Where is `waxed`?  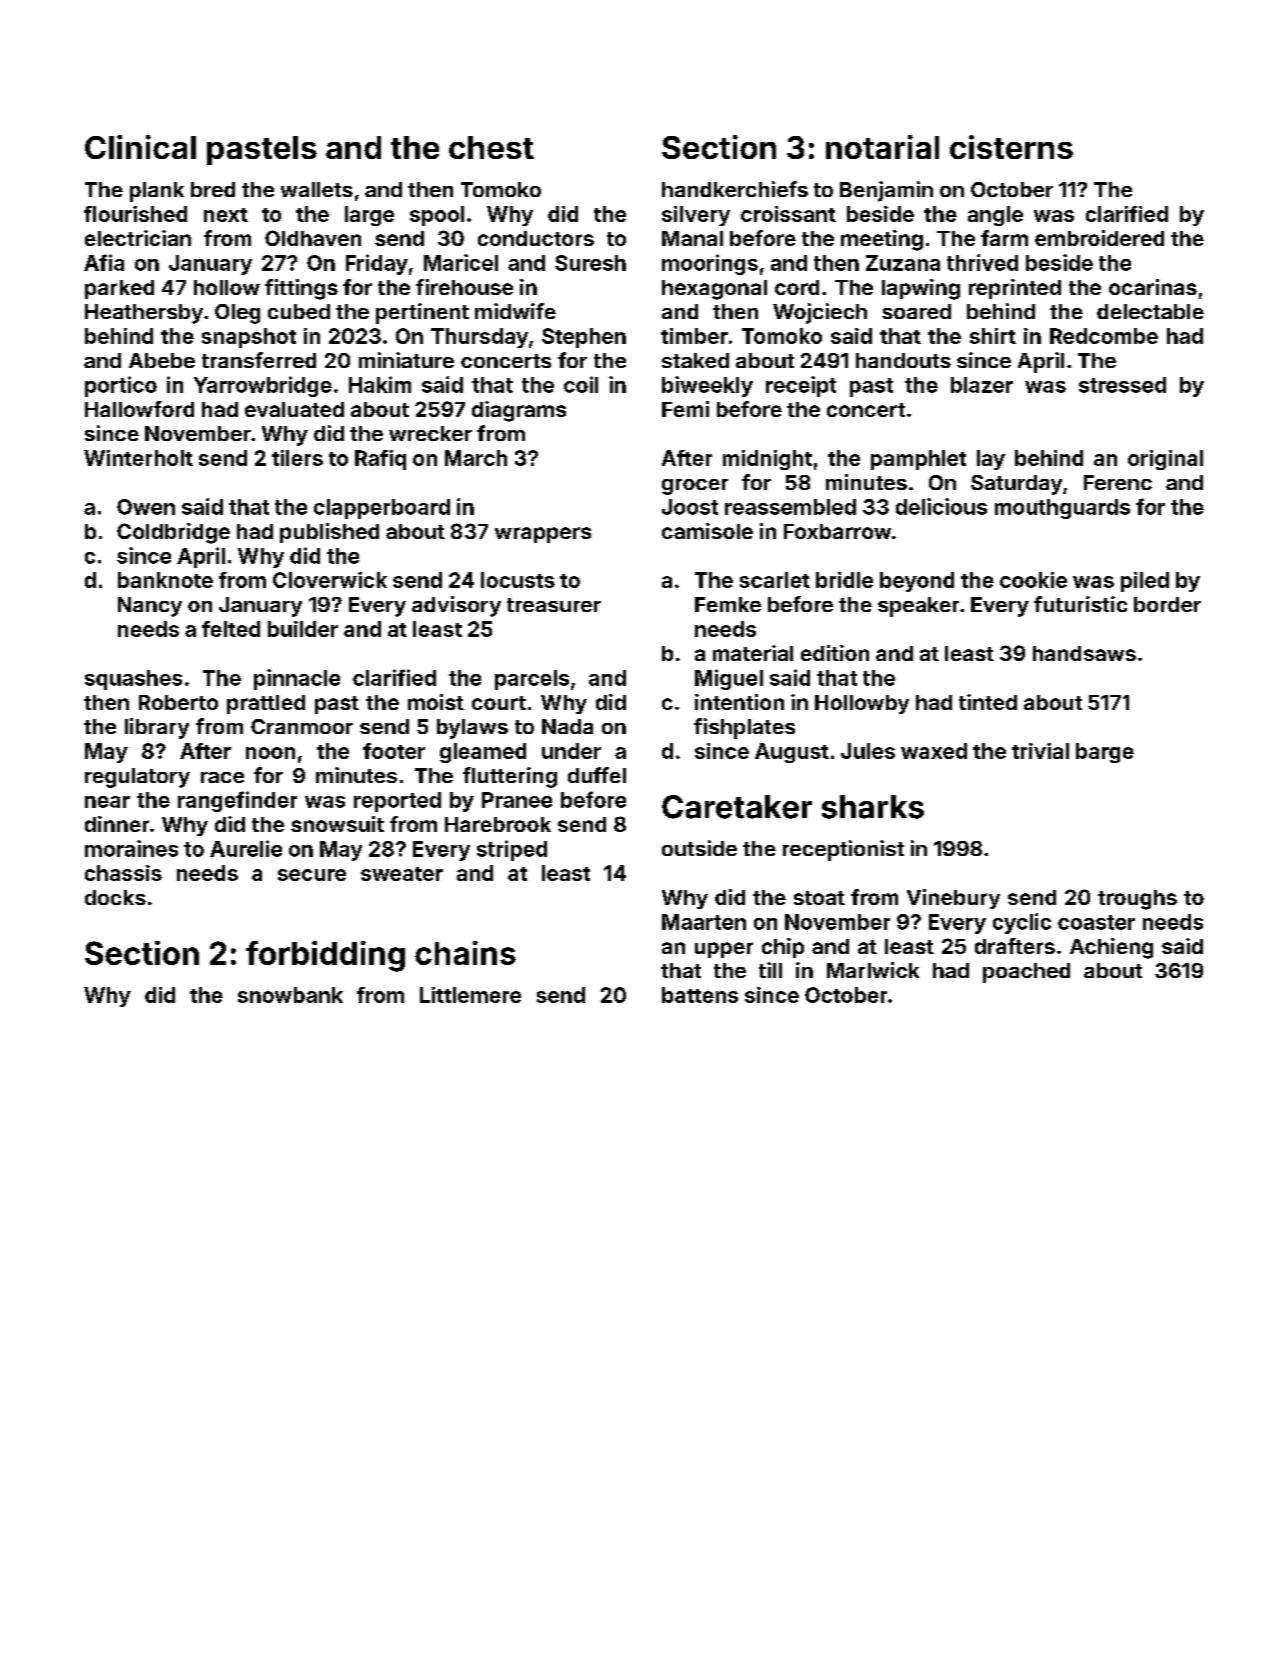
waxed is located at coordinates (934, 751).
